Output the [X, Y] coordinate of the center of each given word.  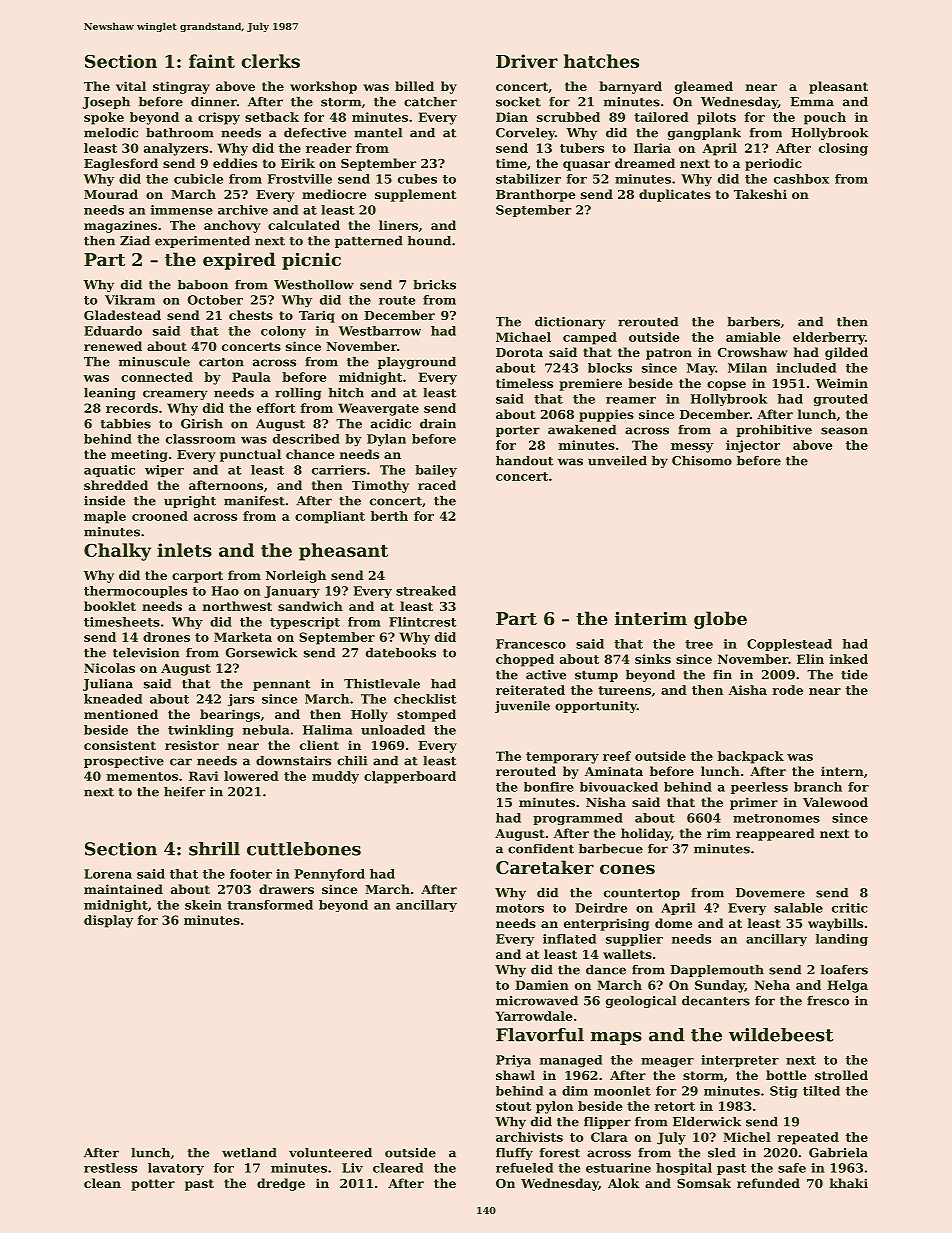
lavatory [176, 1169]
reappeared [775, 834]
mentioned [121, 714]
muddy [335, 777]
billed [414, 86]
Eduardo [113, 331]
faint [212, 61]
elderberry [829, 338]
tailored [661, 117]
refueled [524, 1168]
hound [429, 241]
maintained [123, 889]
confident [541, 849]
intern [842, 771]
